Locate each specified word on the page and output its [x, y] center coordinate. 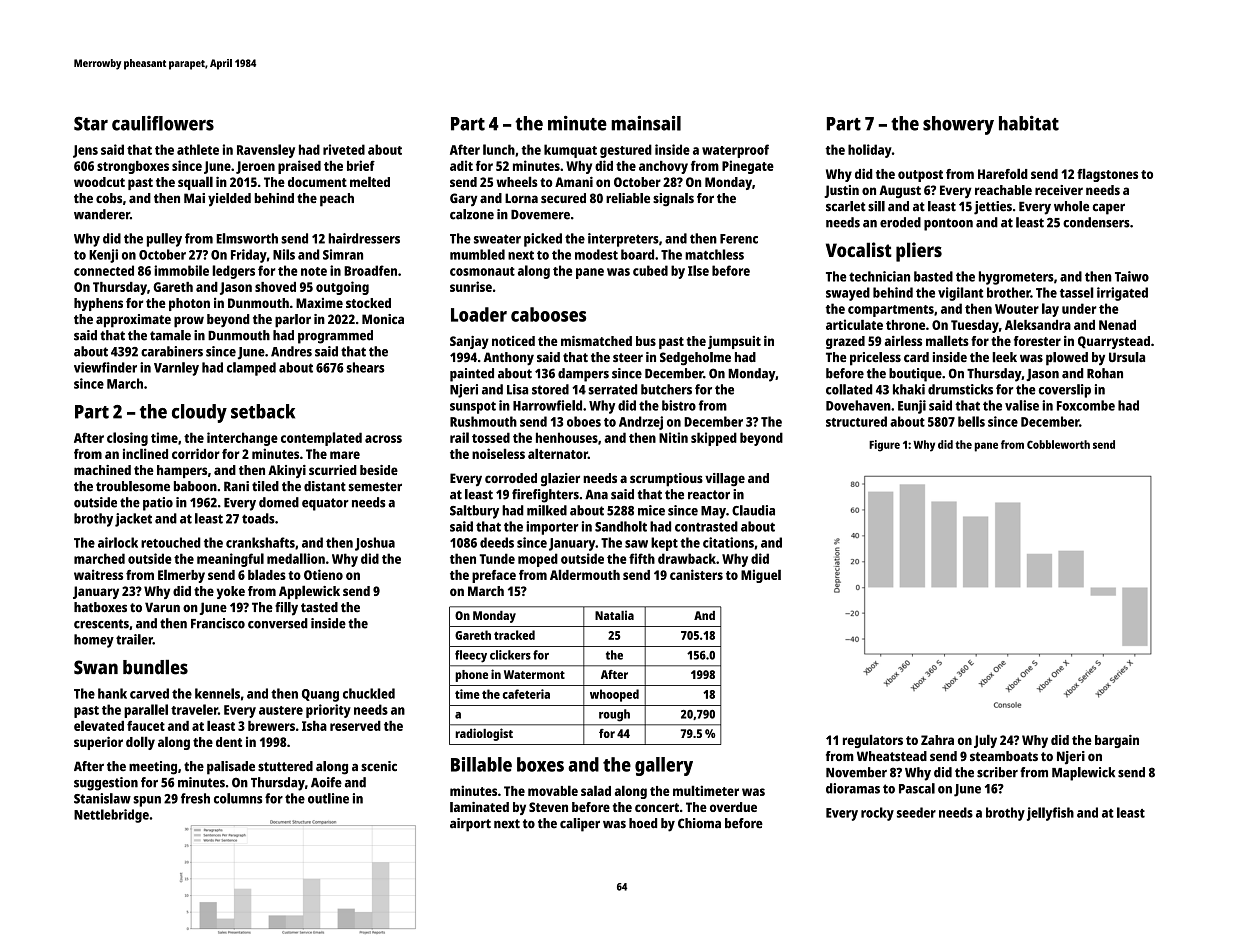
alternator [558, 453]
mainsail [646, 123]
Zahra [937, 740]
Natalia [614, 615]
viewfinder [105, 367]
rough [614, 715]
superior [98, 743]
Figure [884, 446]
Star [91, 123]
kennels [217, 693]
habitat [1029, 123]
